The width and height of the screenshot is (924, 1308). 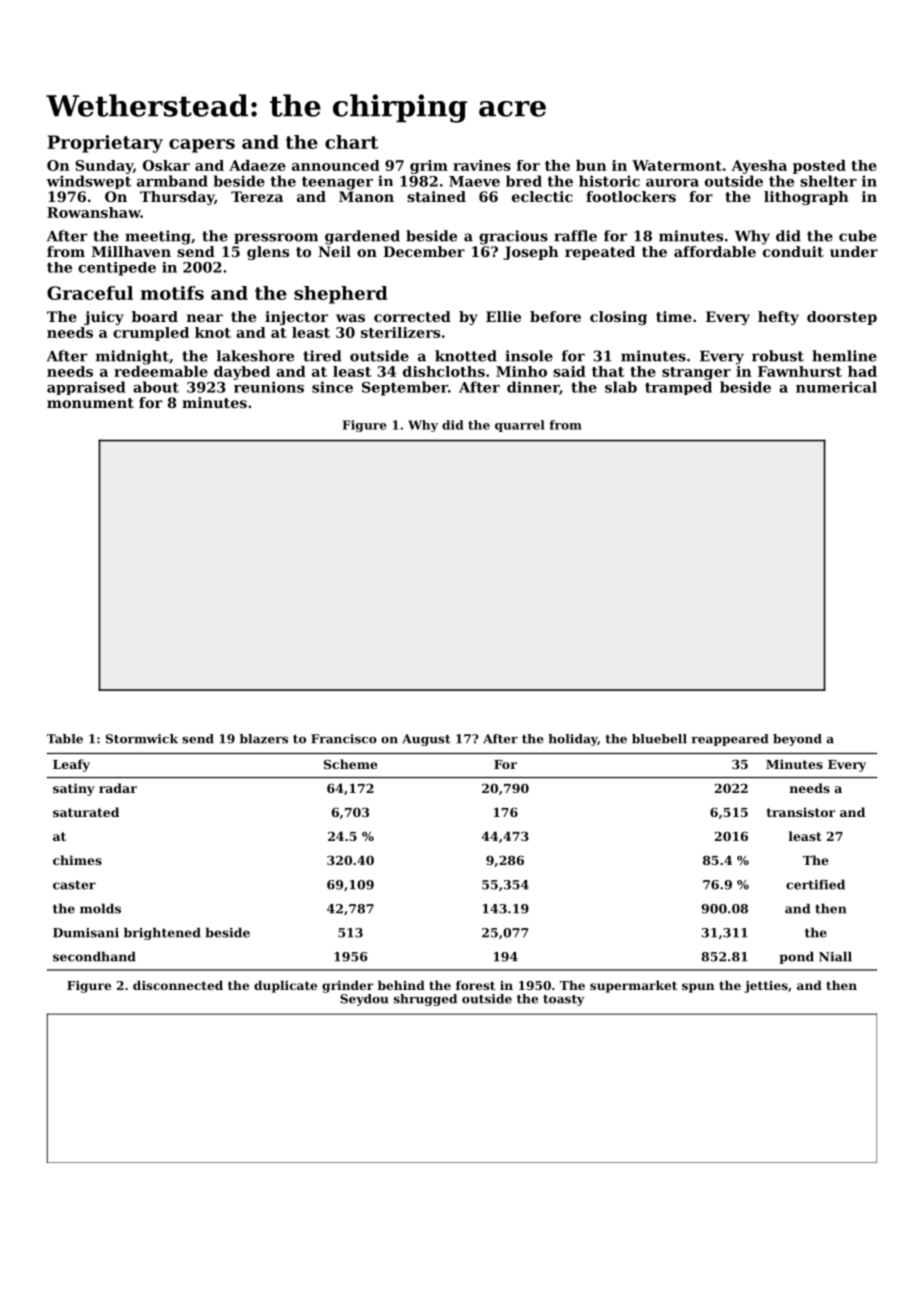 I want to click on brightened, so click(x=162, y=933).
